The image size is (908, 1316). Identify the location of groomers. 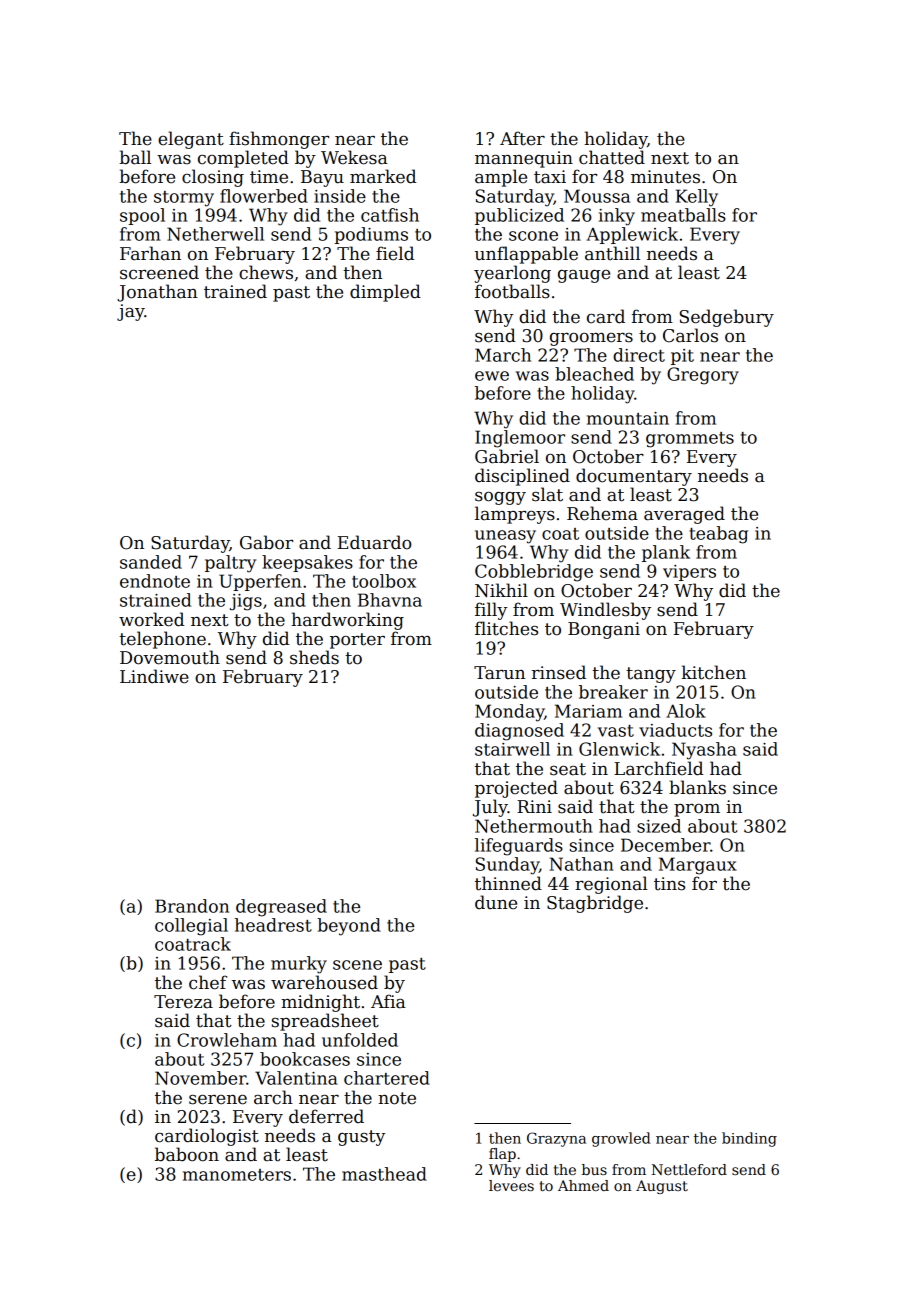
(591, 339).
